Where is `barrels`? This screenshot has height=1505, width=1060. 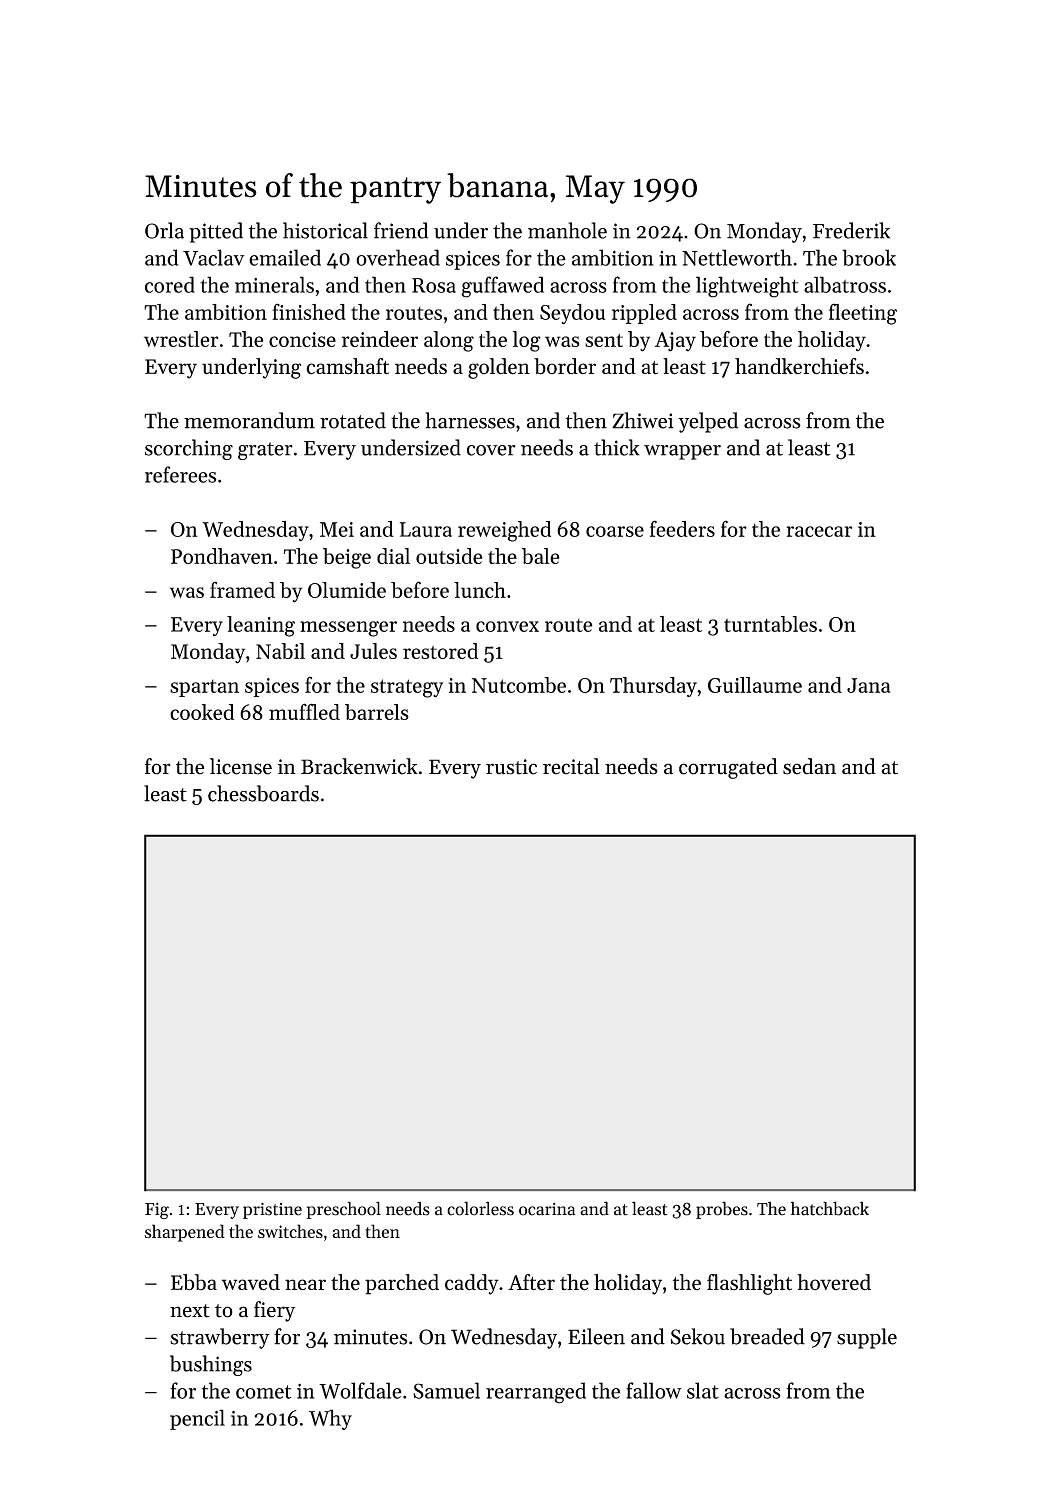 barrels is located at coordinates (377, 712).
